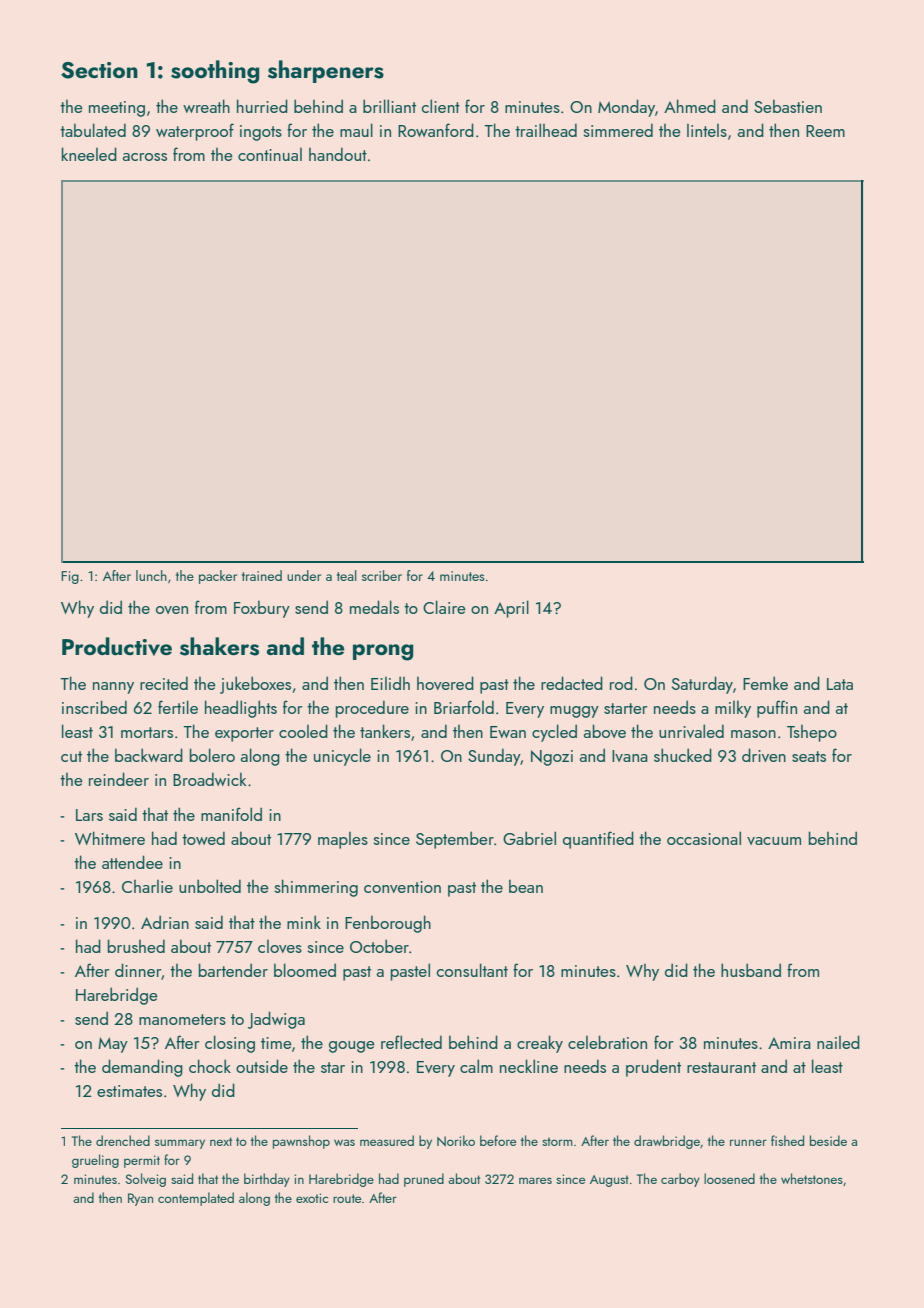 This screenshot has width=924, height=1308. Describe the element at coordinates (382, 575) in the screenshot. I see `scriber` at that location.
